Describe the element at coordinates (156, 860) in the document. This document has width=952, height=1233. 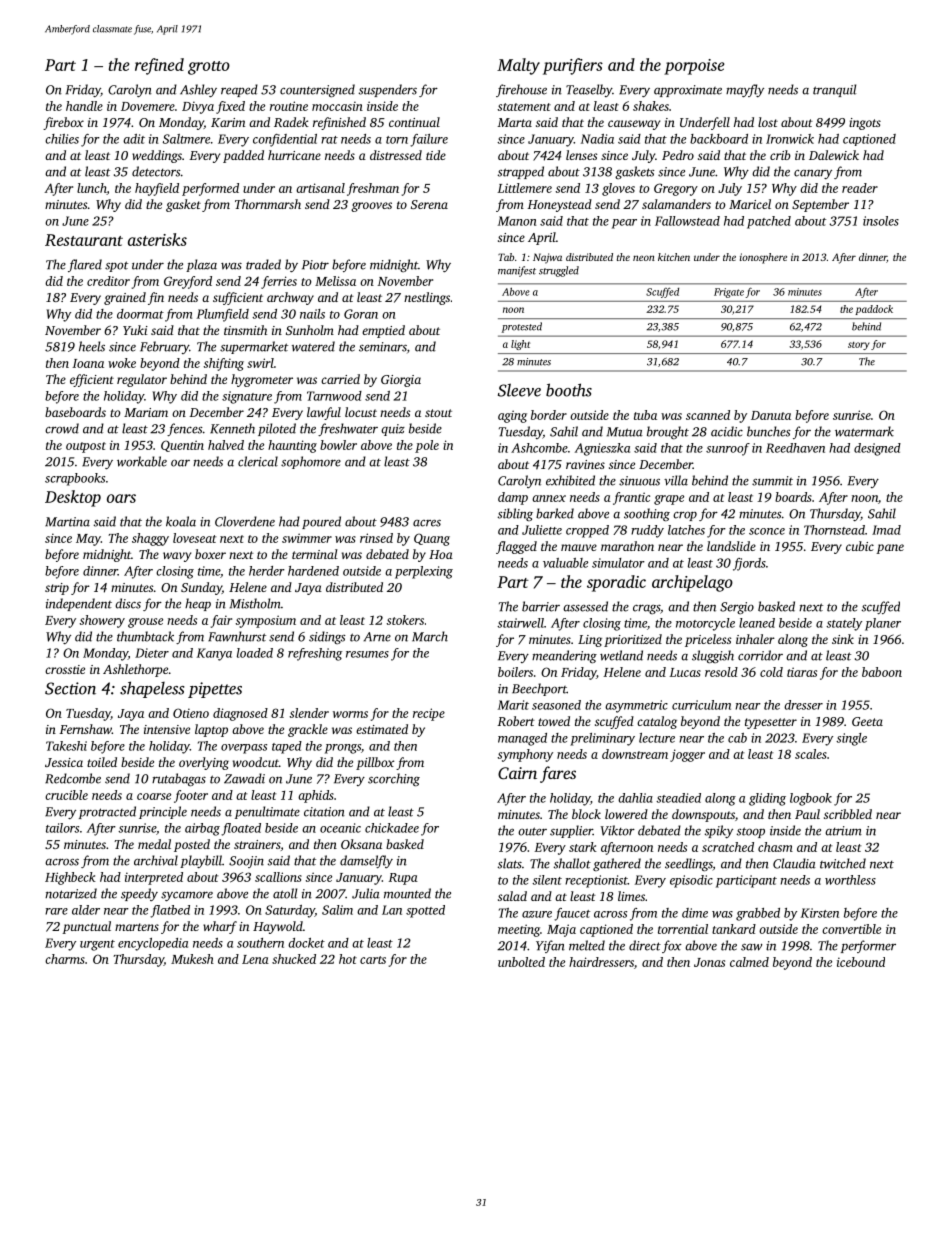
I see `archival` at that location.
